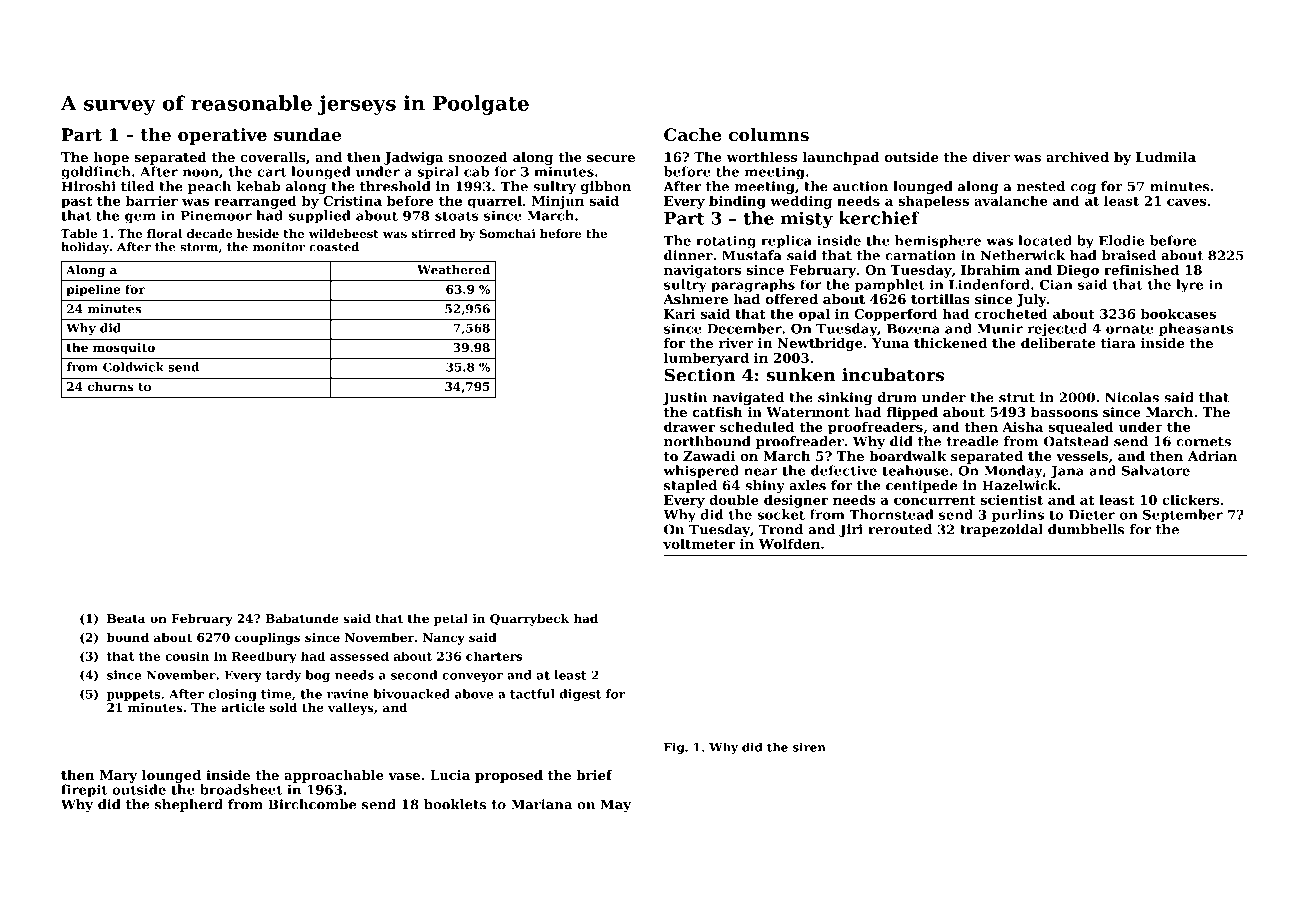  What do you see at coordinates (690, 486) in the screenshot?
I see `stapled` at bounding box center [690, 486].
